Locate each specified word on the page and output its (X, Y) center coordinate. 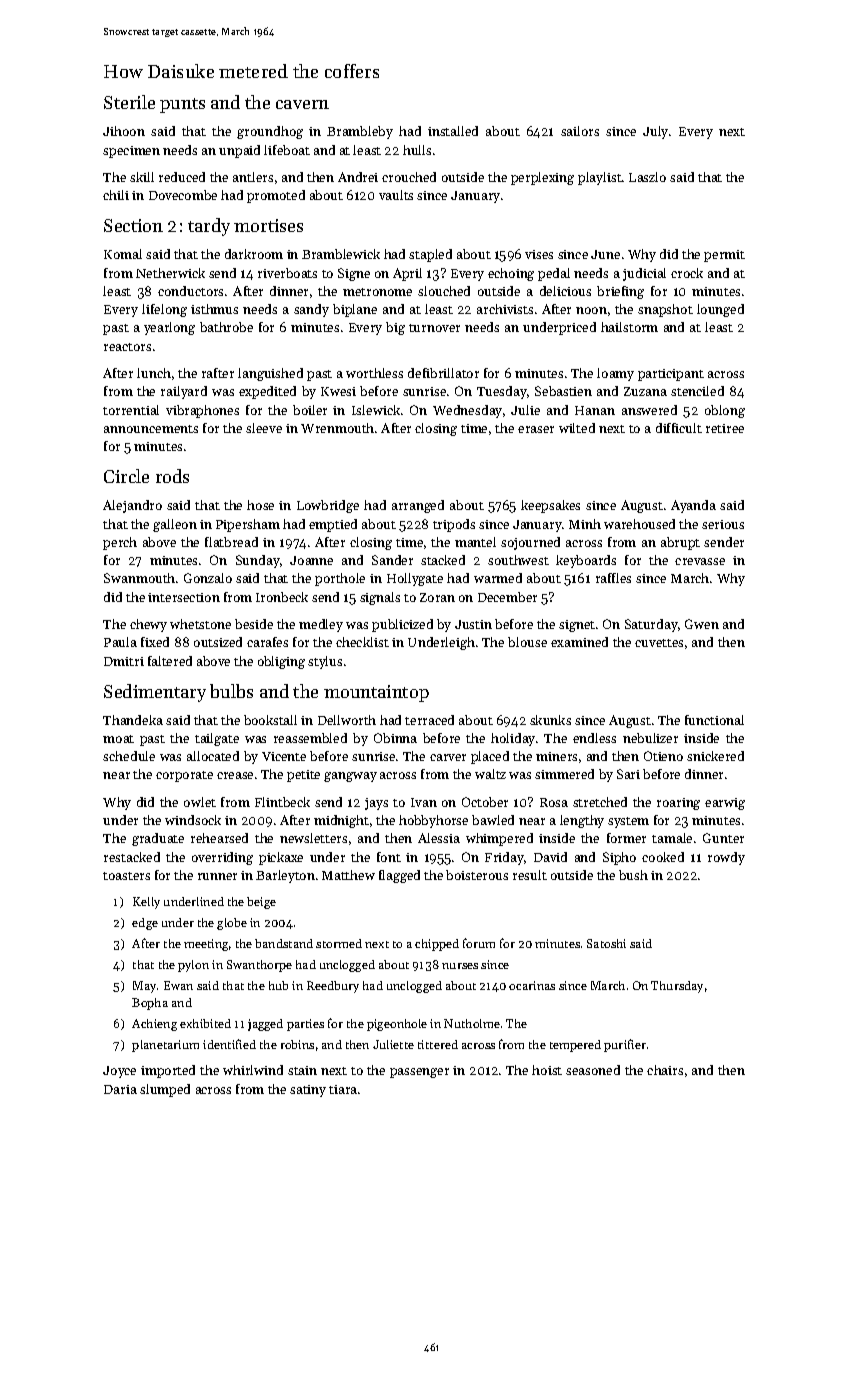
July (655, 132)
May (144, 987)
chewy (148, 625)
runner (217, 876)
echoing (511, 274)
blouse (527, 642)
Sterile (129, 102)
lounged (720, 310)
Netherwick (170, 273)
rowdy (726, 858)
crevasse (700, 561)
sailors (580, 131)
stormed (339, 943)
